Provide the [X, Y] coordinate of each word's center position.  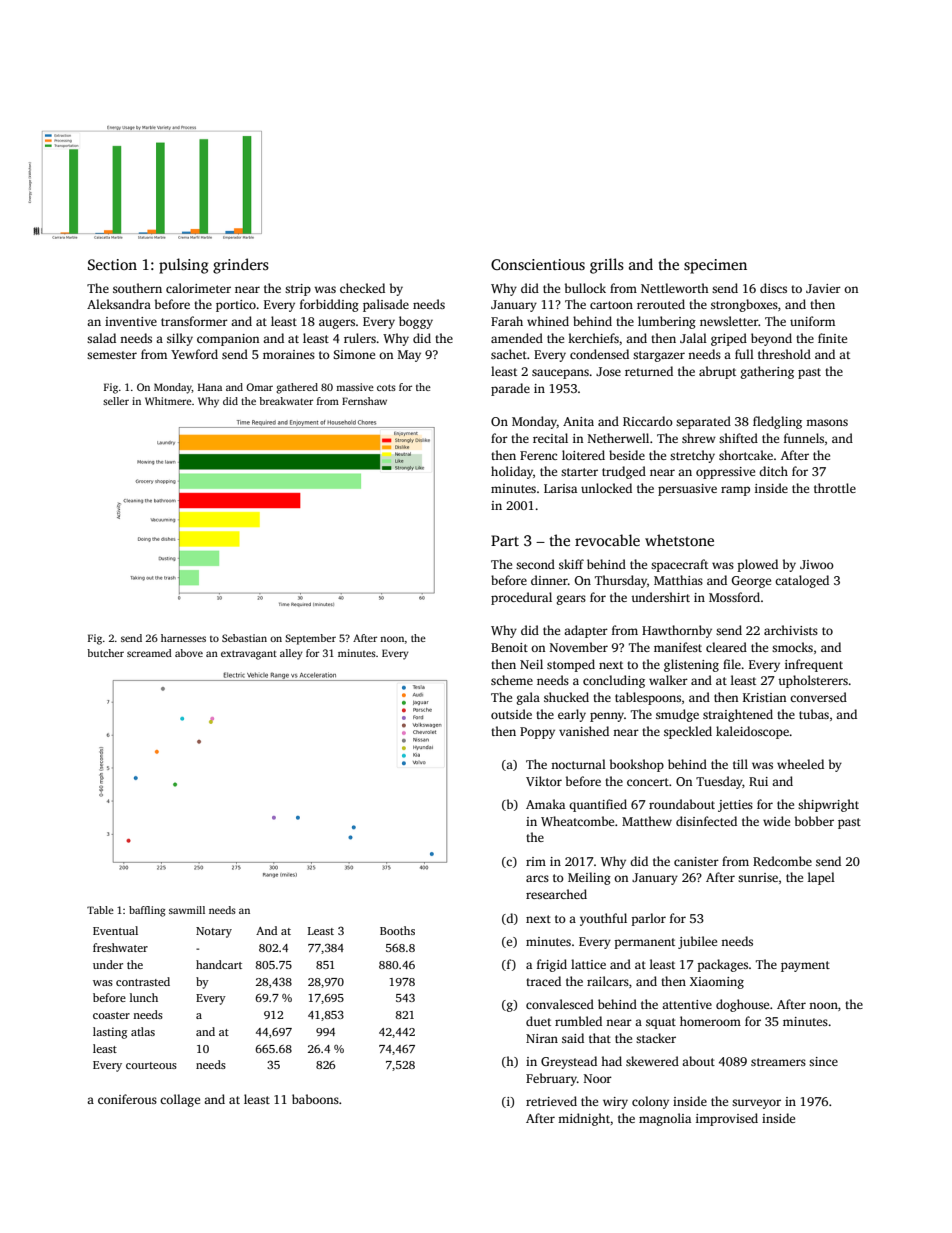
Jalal [693, 338]
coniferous [127, 1099]
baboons [315, 1099]
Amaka [545, 804]
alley [291, 654]
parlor [648, 919]
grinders [241, 266]
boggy [416, 322]
